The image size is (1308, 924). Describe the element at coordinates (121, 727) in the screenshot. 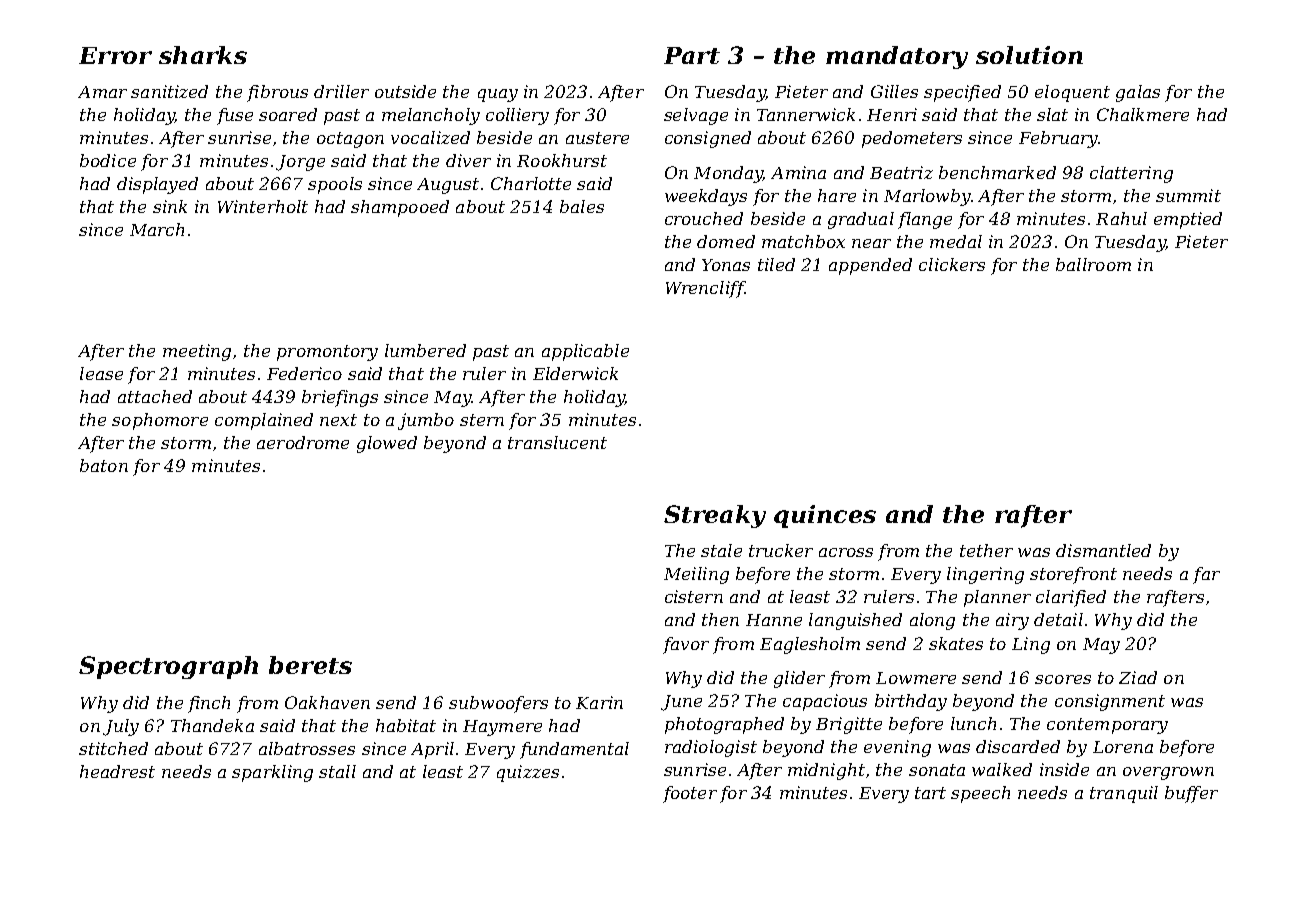

I see `July` at that location.
